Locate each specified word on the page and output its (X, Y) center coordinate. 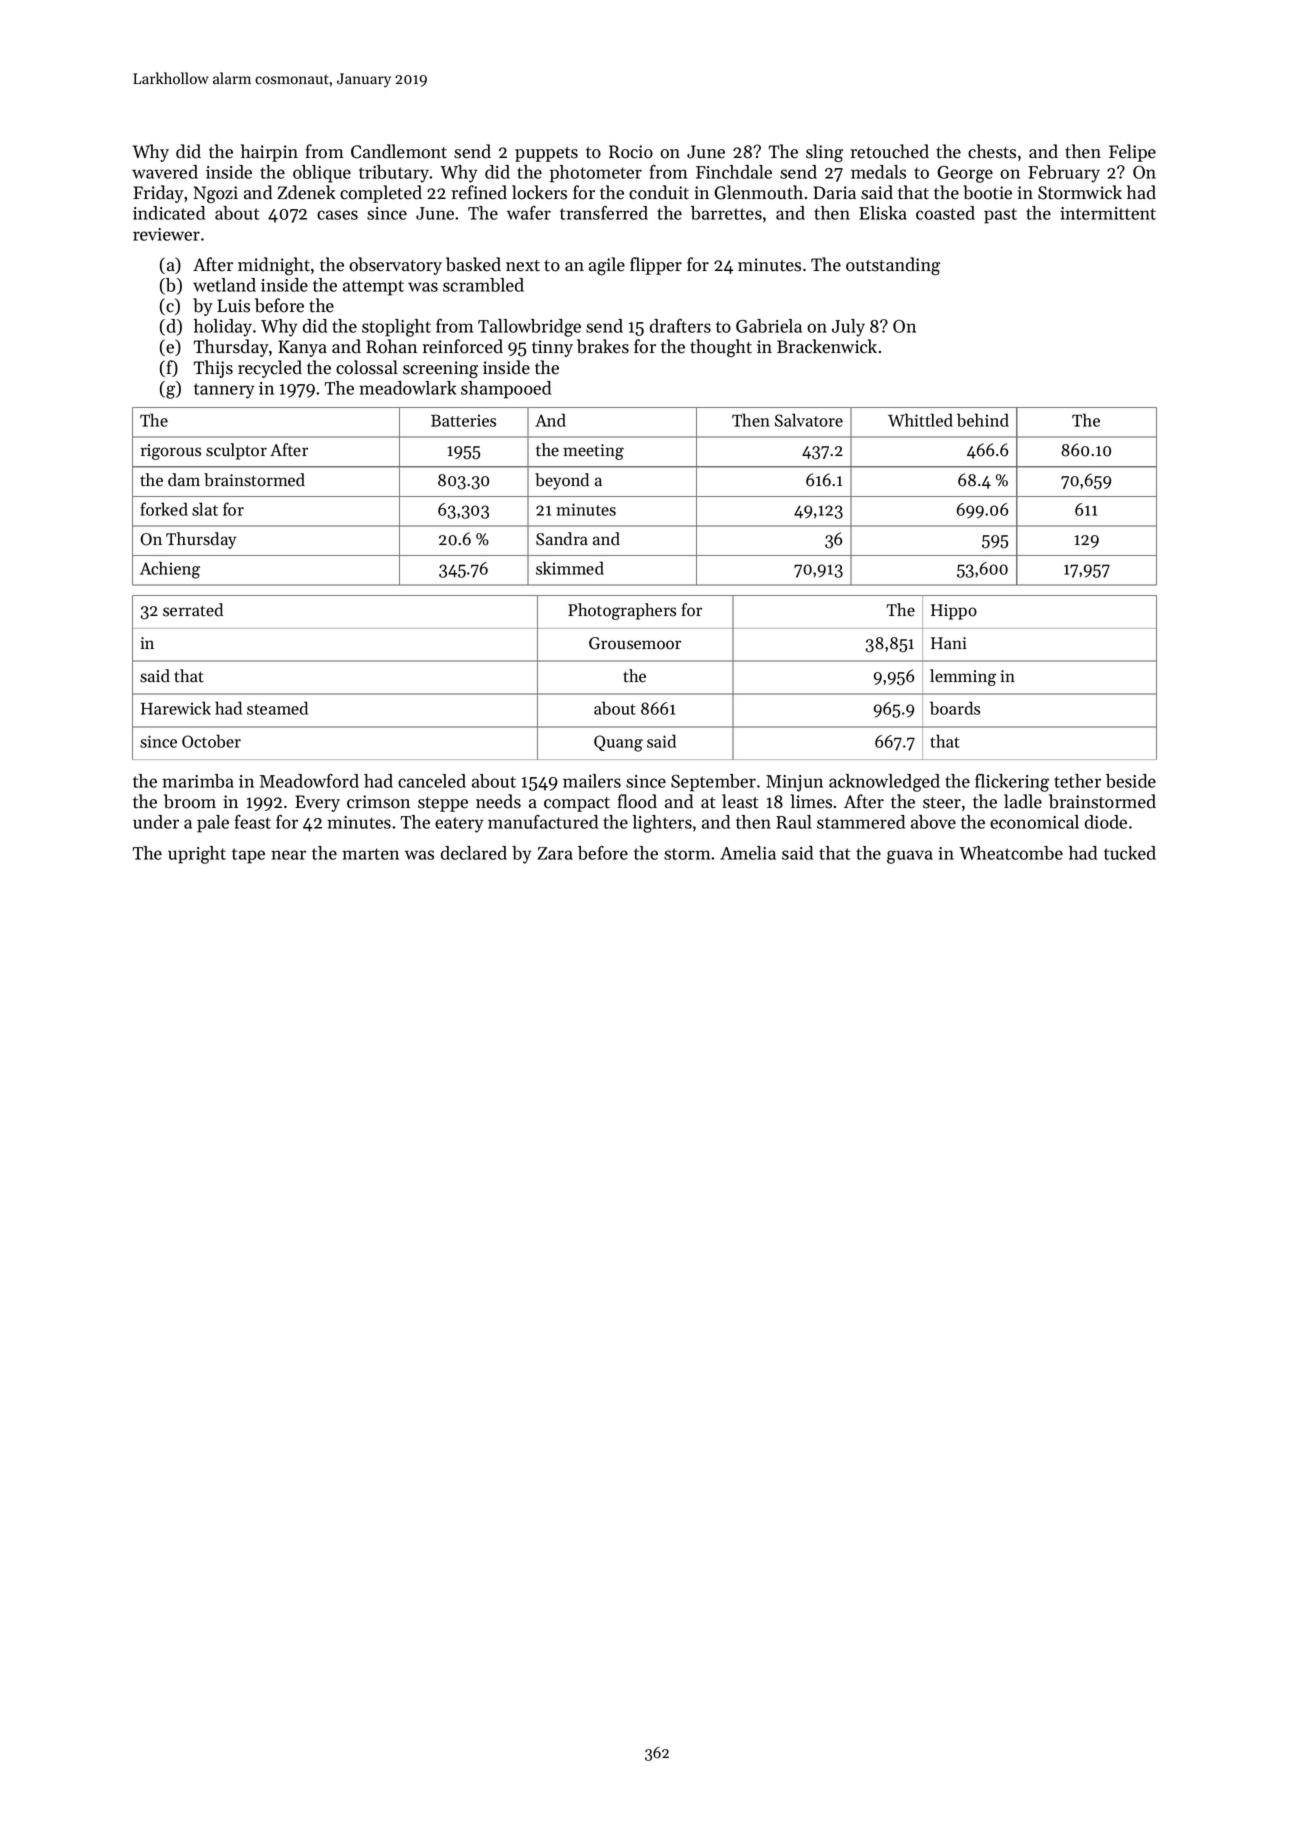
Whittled (920, 420)
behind (983, 420)
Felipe (1132, 153)
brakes (603, 346)
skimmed (570, 568)
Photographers (622, 611)
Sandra (562, 539)
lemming (963, 677)
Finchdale (734, 172)
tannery (224, 391)
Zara (555, 853)
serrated (193, 610)
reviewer (166, 234)
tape (248, 856)
